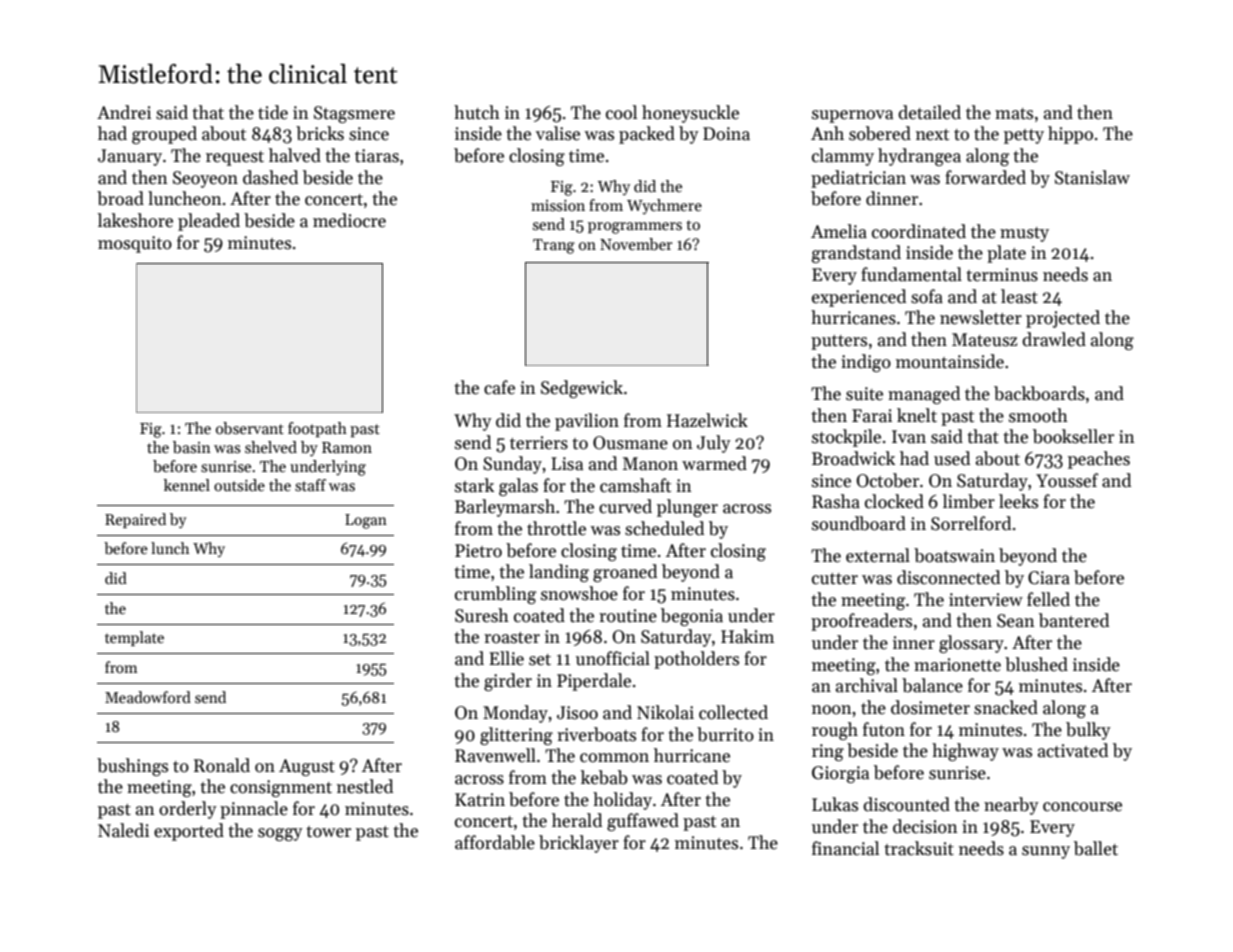 The width and height of the screenshot is (1233, 952). Describe the element at coordinates (135, 244) in the screenshot. I see `mosquito` at that location.
